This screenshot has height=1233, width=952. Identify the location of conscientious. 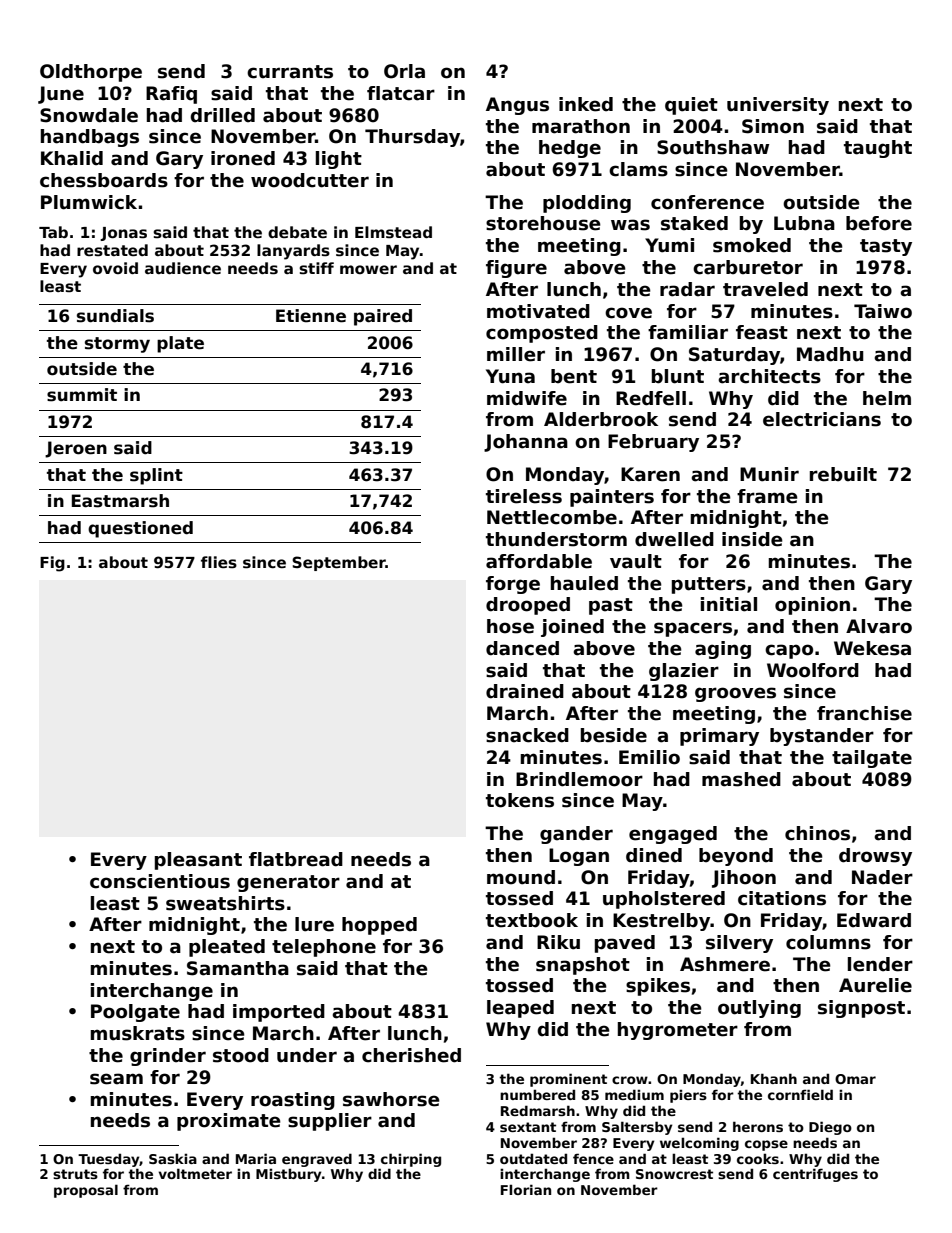
(160, 881).
